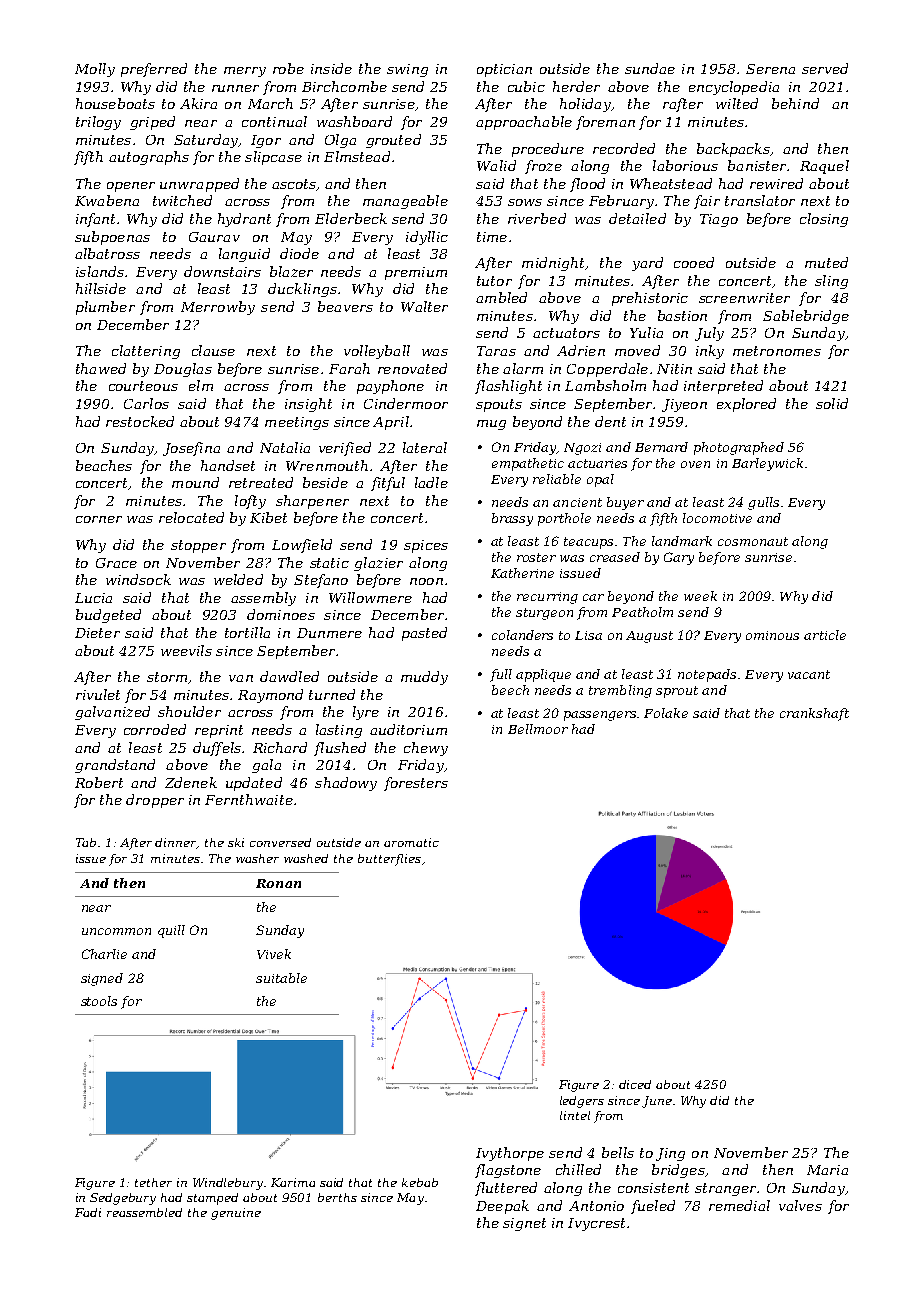 This screenshot has height=1308, width=924. What do you see at coordinates (95, 70) in the screenshot?
I see `Molly` at bounding box center [95, 70].
